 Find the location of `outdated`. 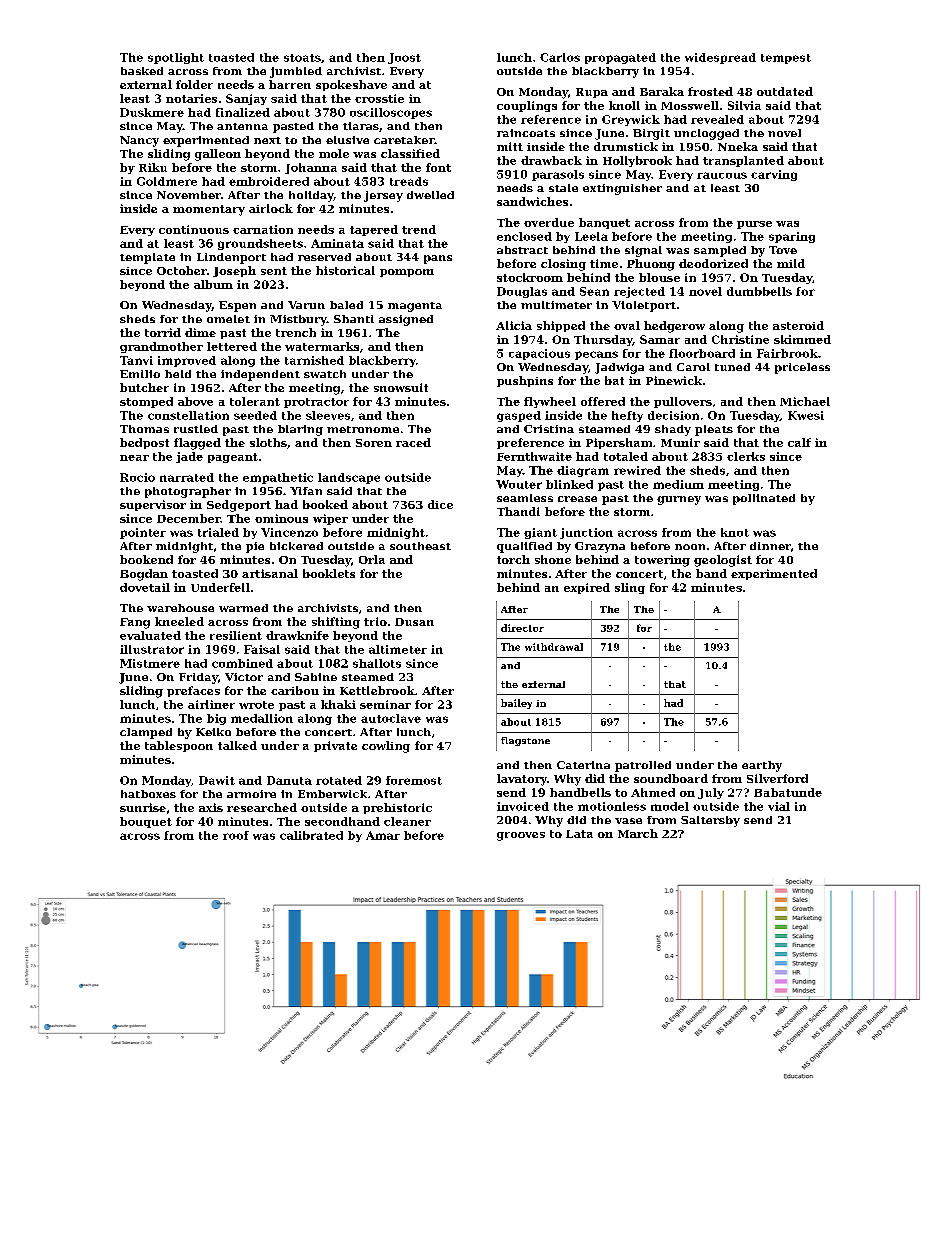

outdated is located at coordinates (785, 91).
